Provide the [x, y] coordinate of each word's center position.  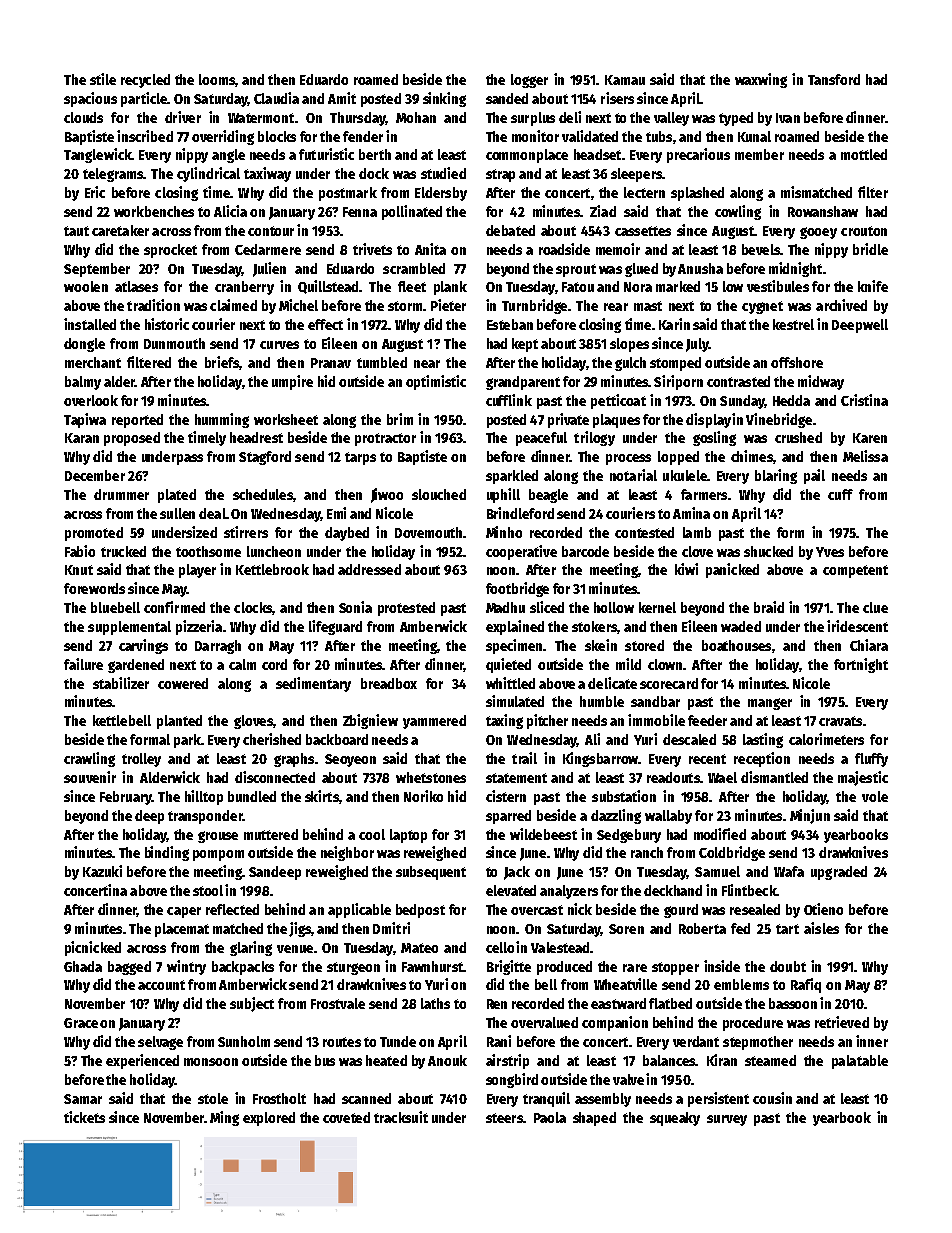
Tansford [834, 79]
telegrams [113, 175]
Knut [79, 570]
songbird [512, 1080]
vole [875, 796]
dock [374, 173]
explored [269, 1119]
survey [727, 1120]
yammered [434, 722]
